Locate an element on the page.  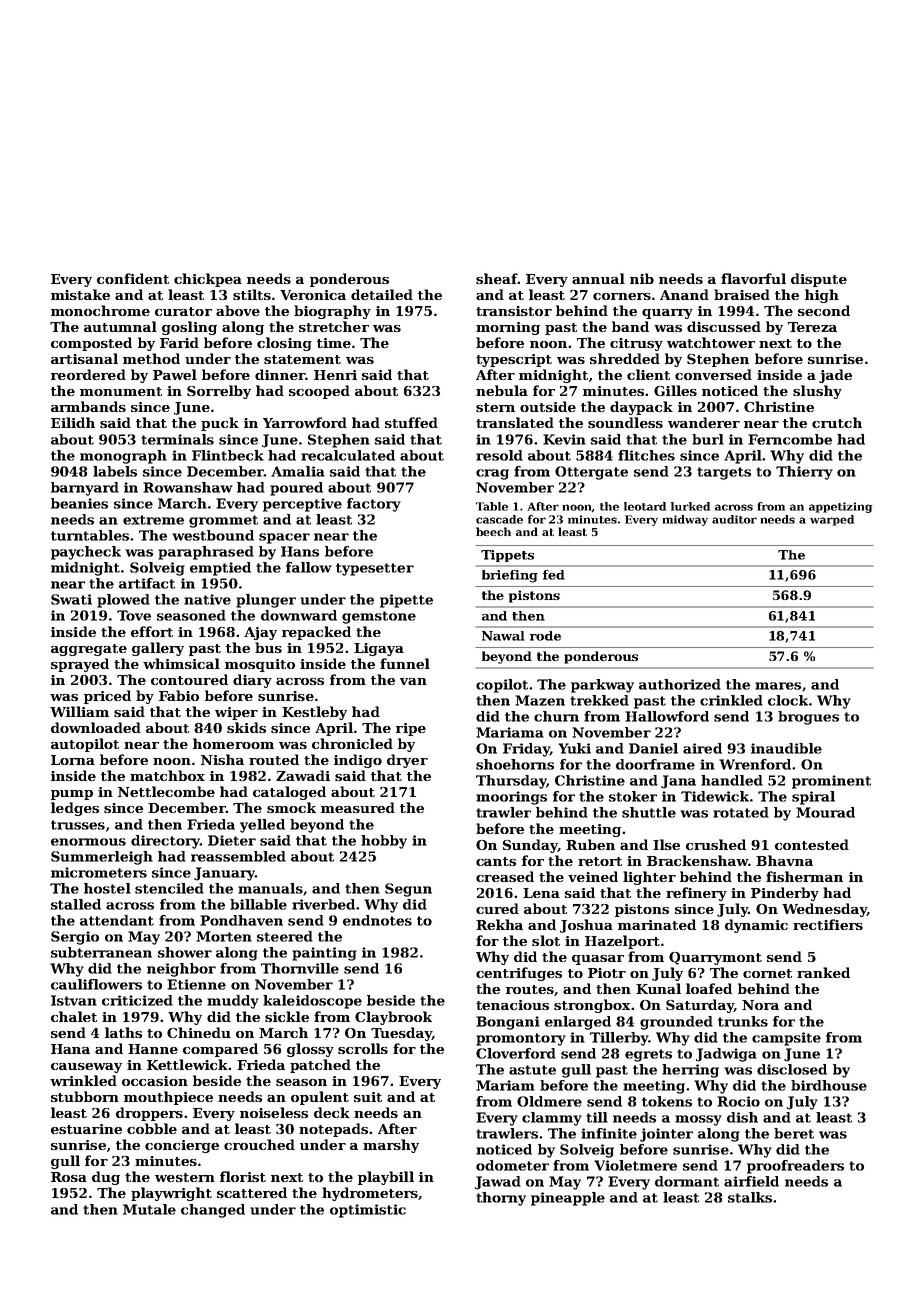
gallery is located at coordinates (158, 649).
